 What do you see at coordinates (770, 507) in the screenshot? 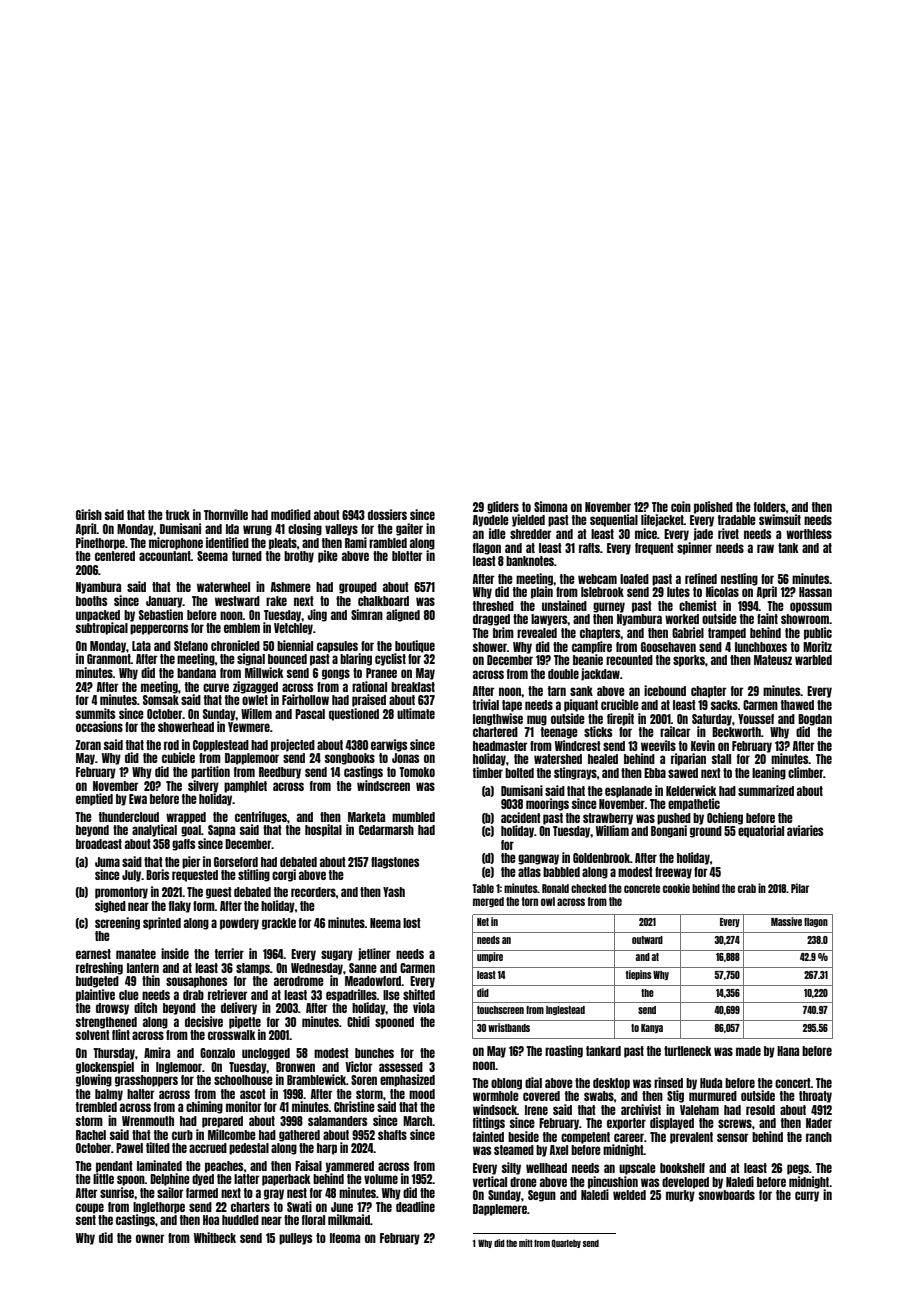
I see `folders` at bounding box center [770, 507].
